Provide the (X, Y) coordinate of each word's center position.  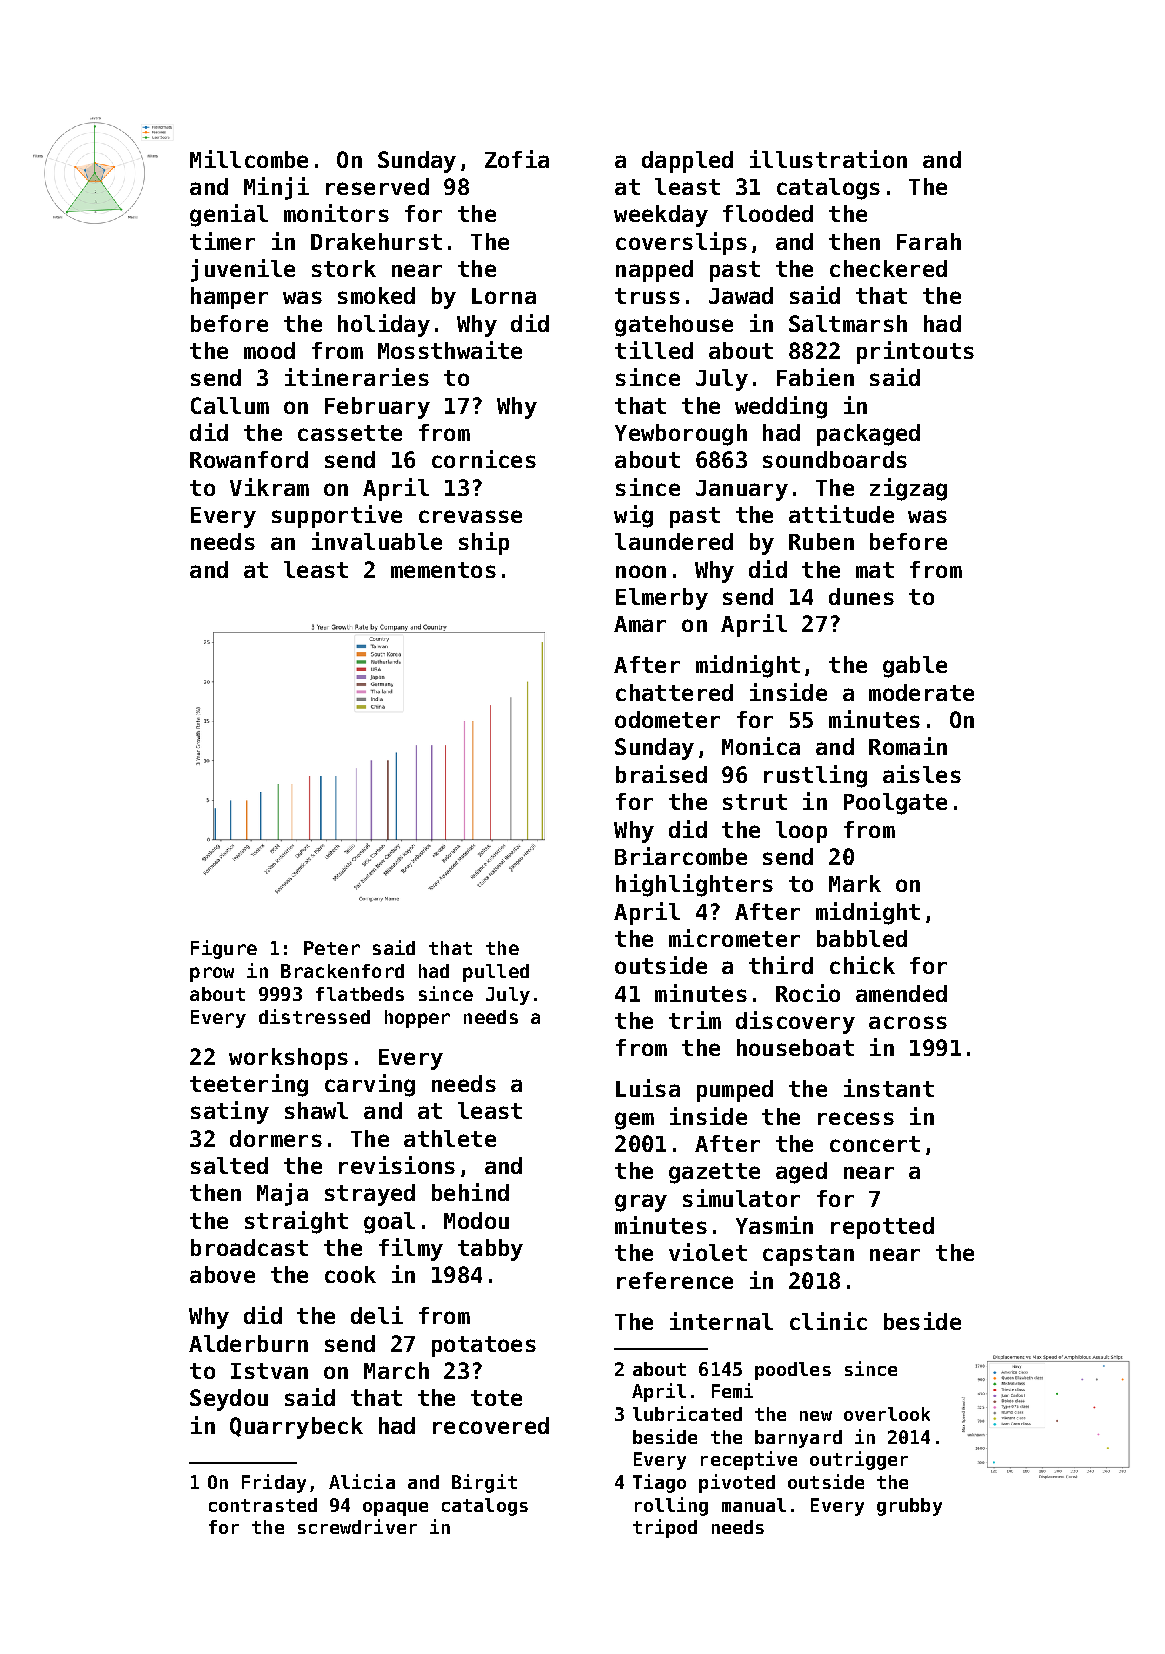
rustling (815, 776)
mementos (443, 570)
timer (222, 241)
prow (212, 974)
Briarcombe (681, 856)
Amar (640, 624)
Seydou (229, 1400)
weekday (661, 216)
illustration (828, 159)
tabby (490, 1250)
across (908, 1022)
